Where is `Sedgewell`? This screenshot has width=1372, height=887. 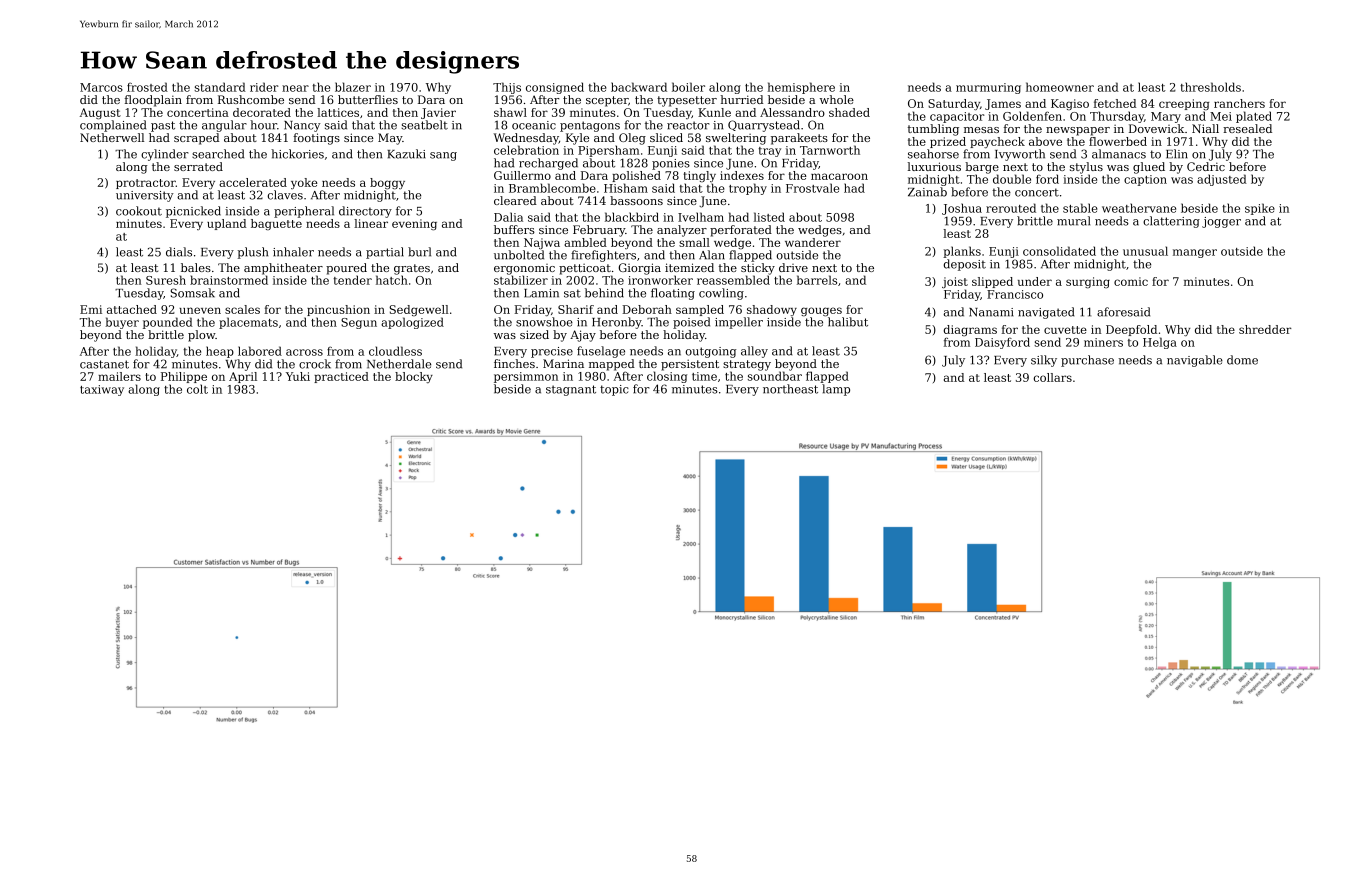 Sedgewell is located at coordinates (419, 310).
